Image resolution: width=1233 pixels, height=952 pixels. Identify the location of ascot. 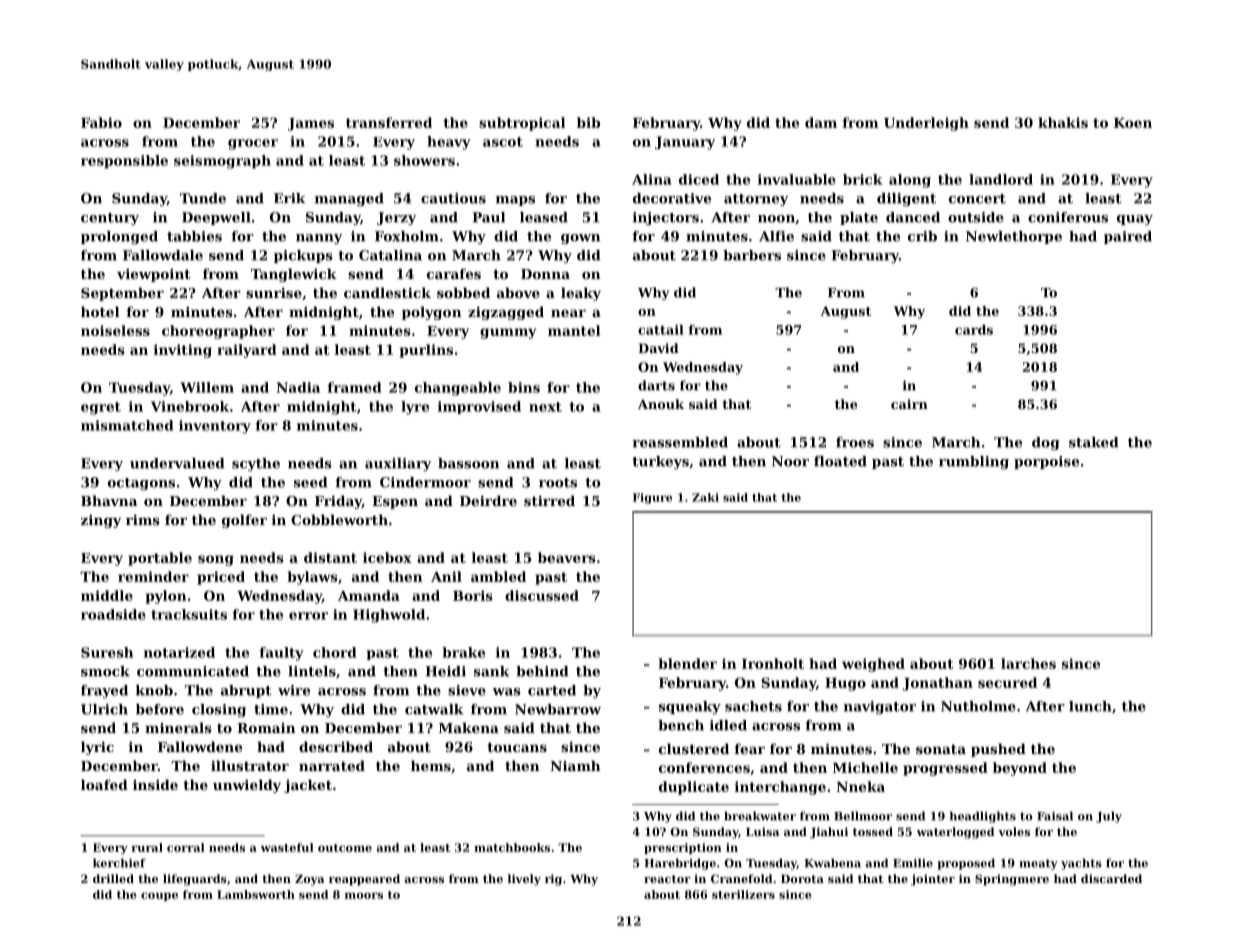
(503, 142).
